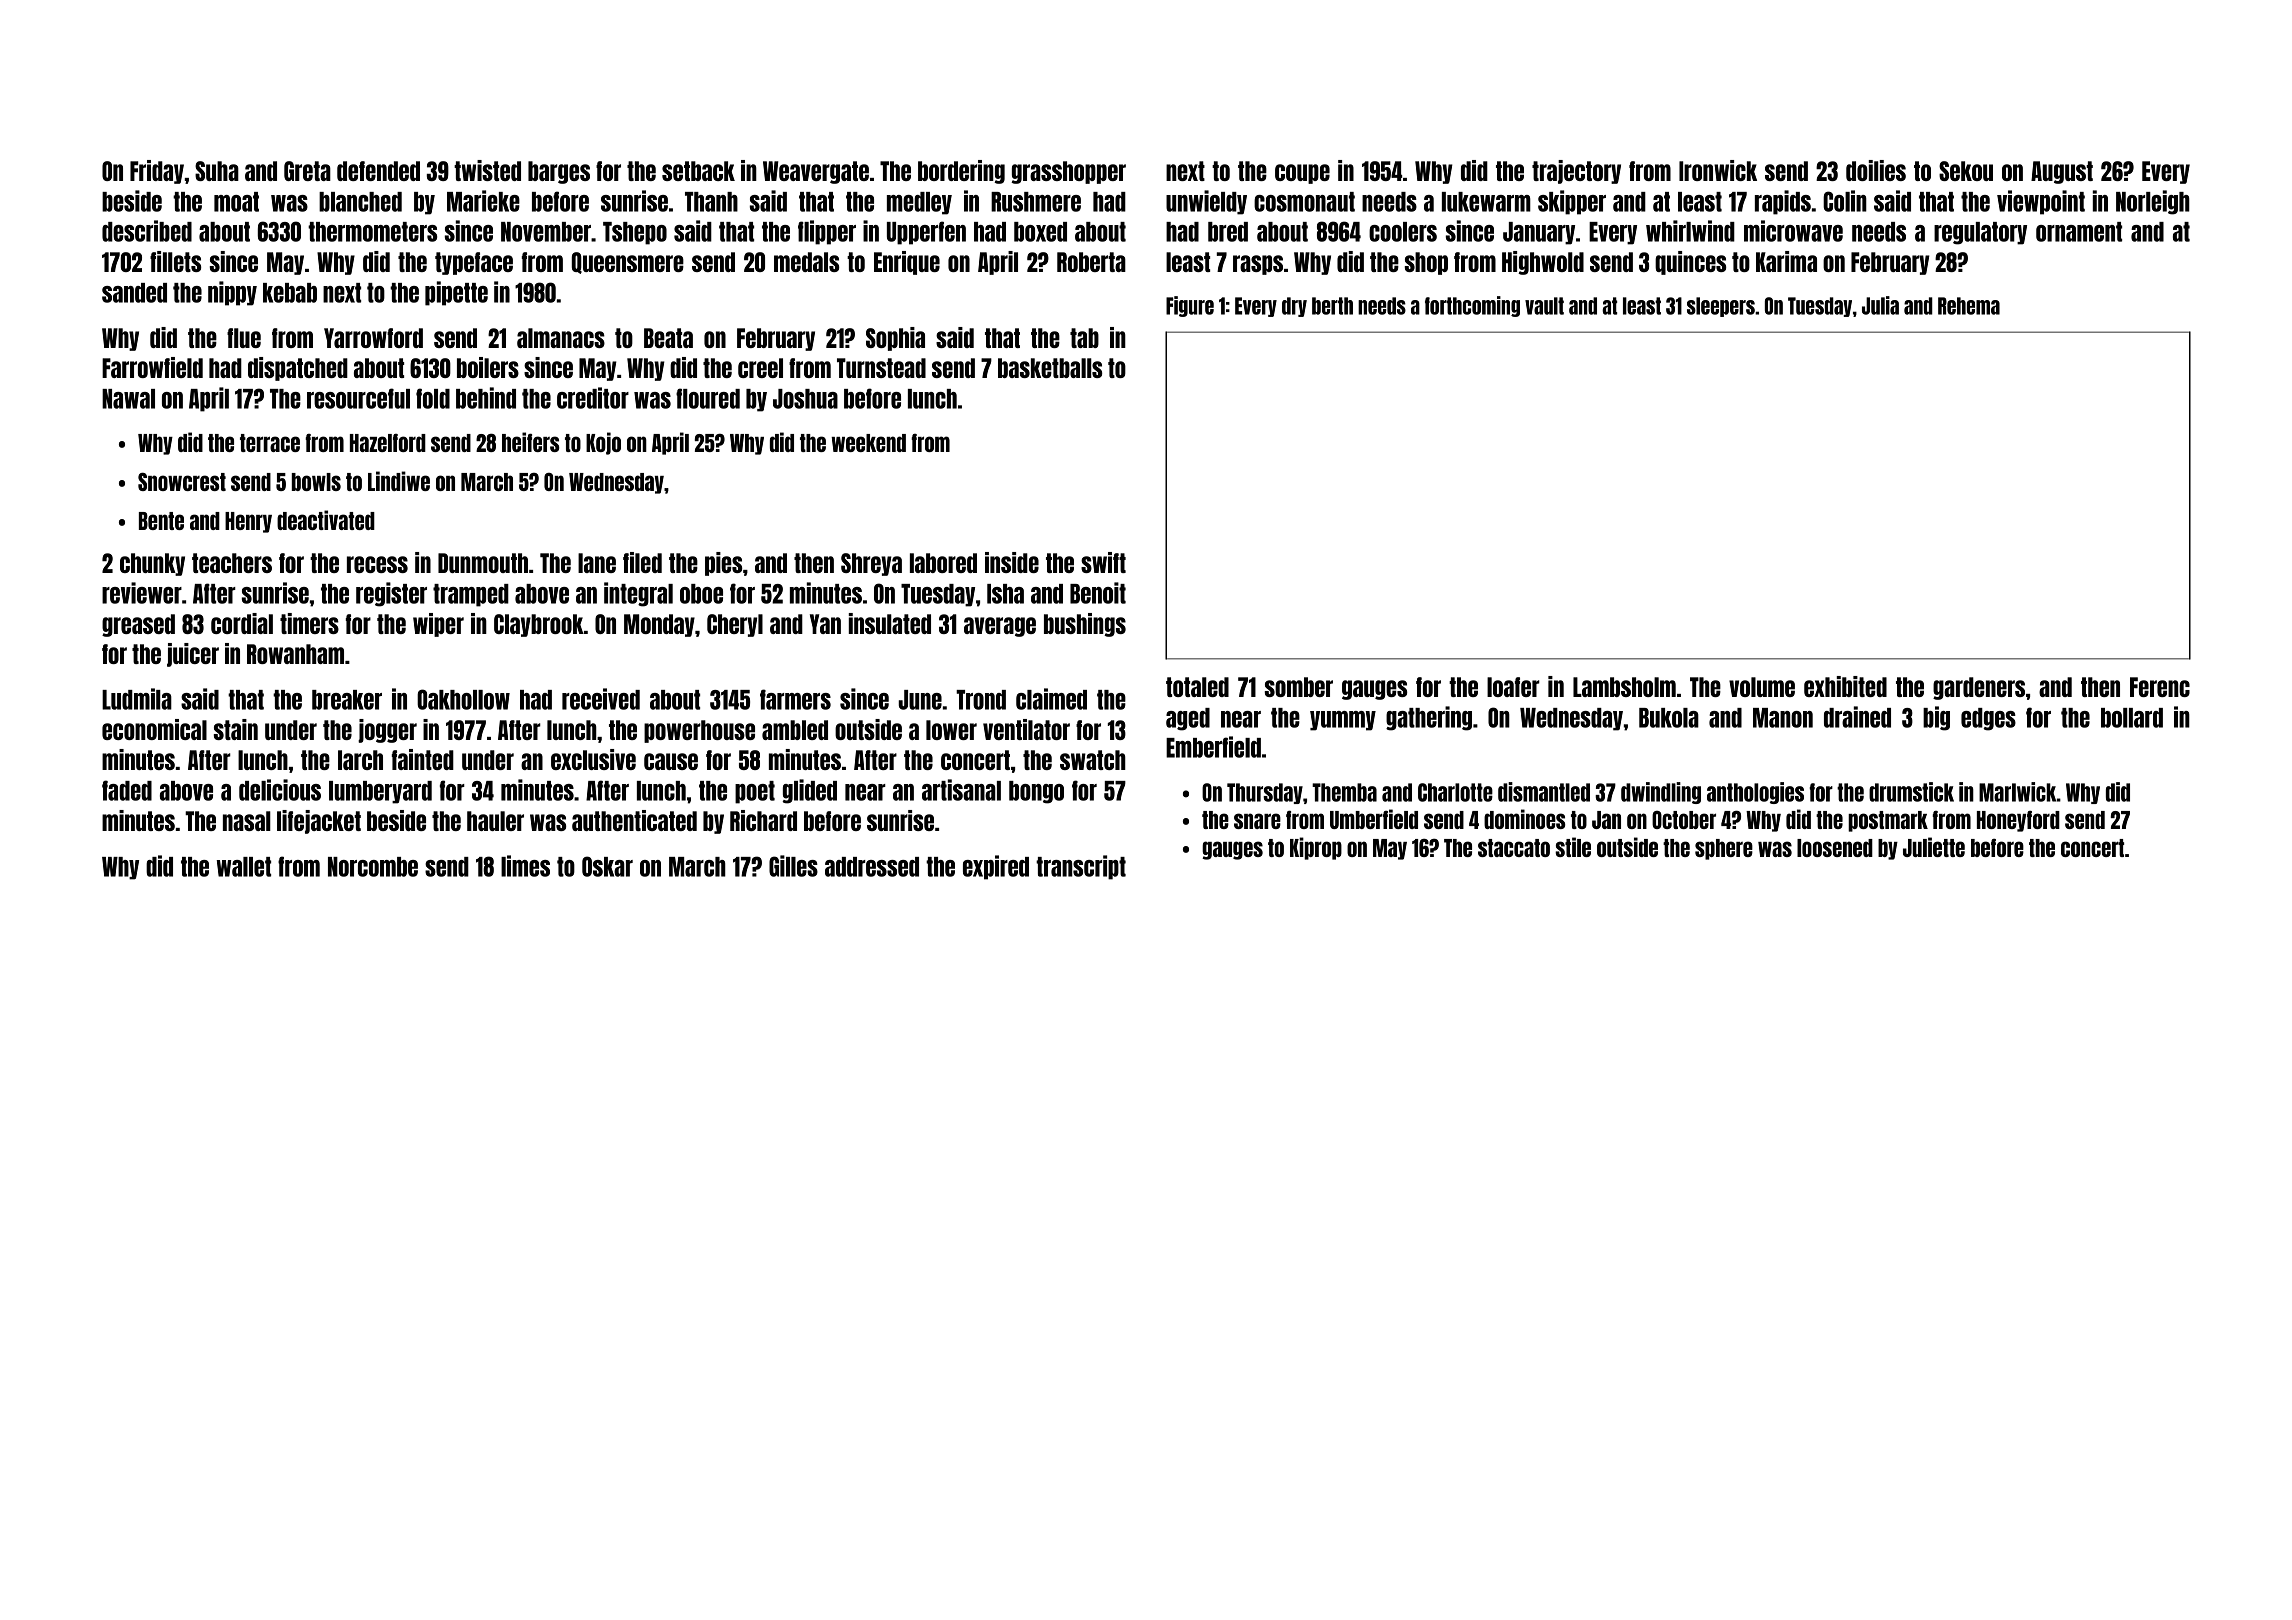  What do you see at coordinates (377, 564) in the screenshot?
I see `recess` at bounding box center [377, 564].
